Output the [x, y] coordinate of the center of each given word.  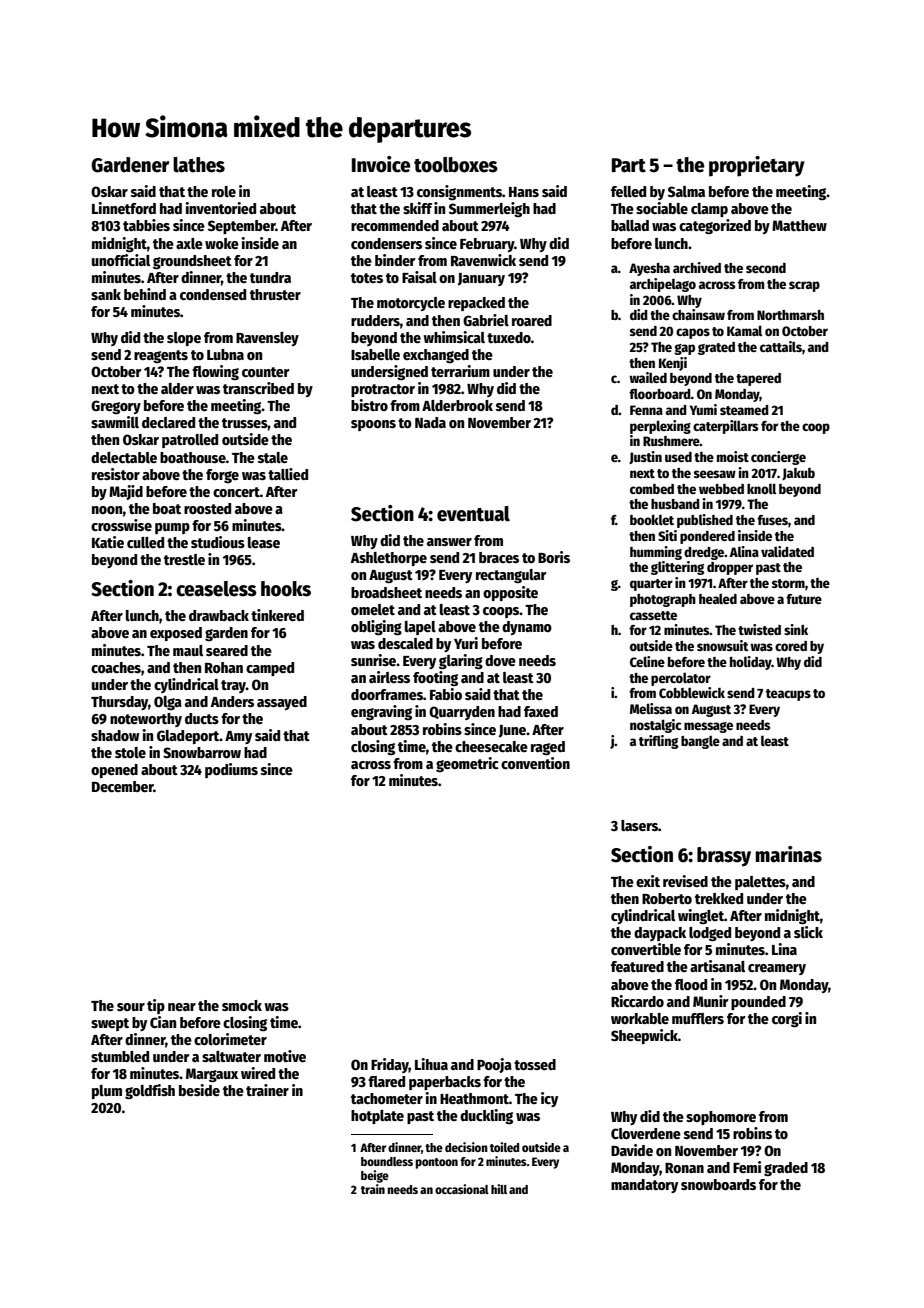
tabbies [146, 225]
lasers [639, 825]
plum [107, 1092]
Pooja [494, 1065]
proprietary [757, 166]
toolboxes [456, 165]
